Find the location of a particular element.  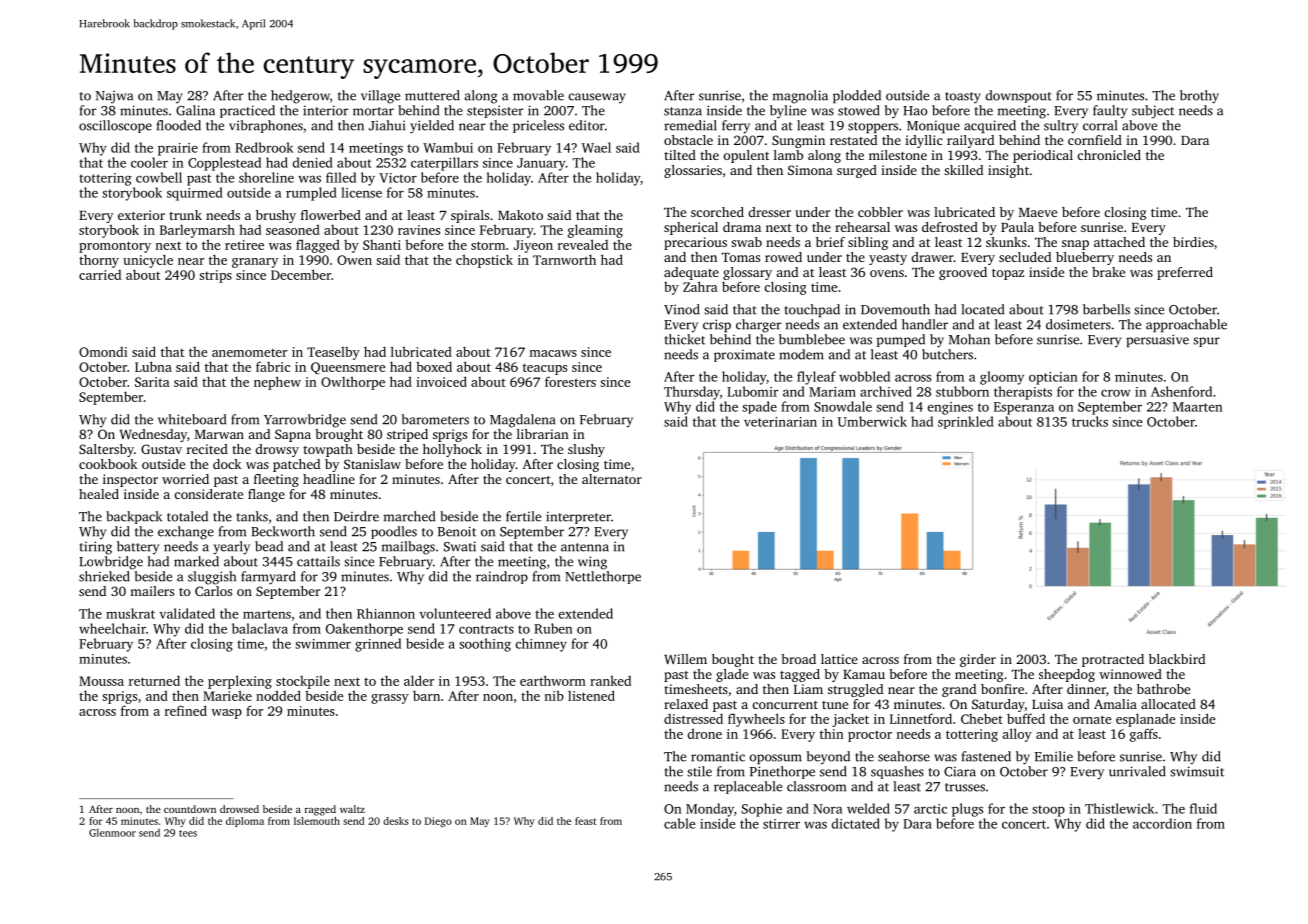

proximate is located at coordinates (744, 355).
